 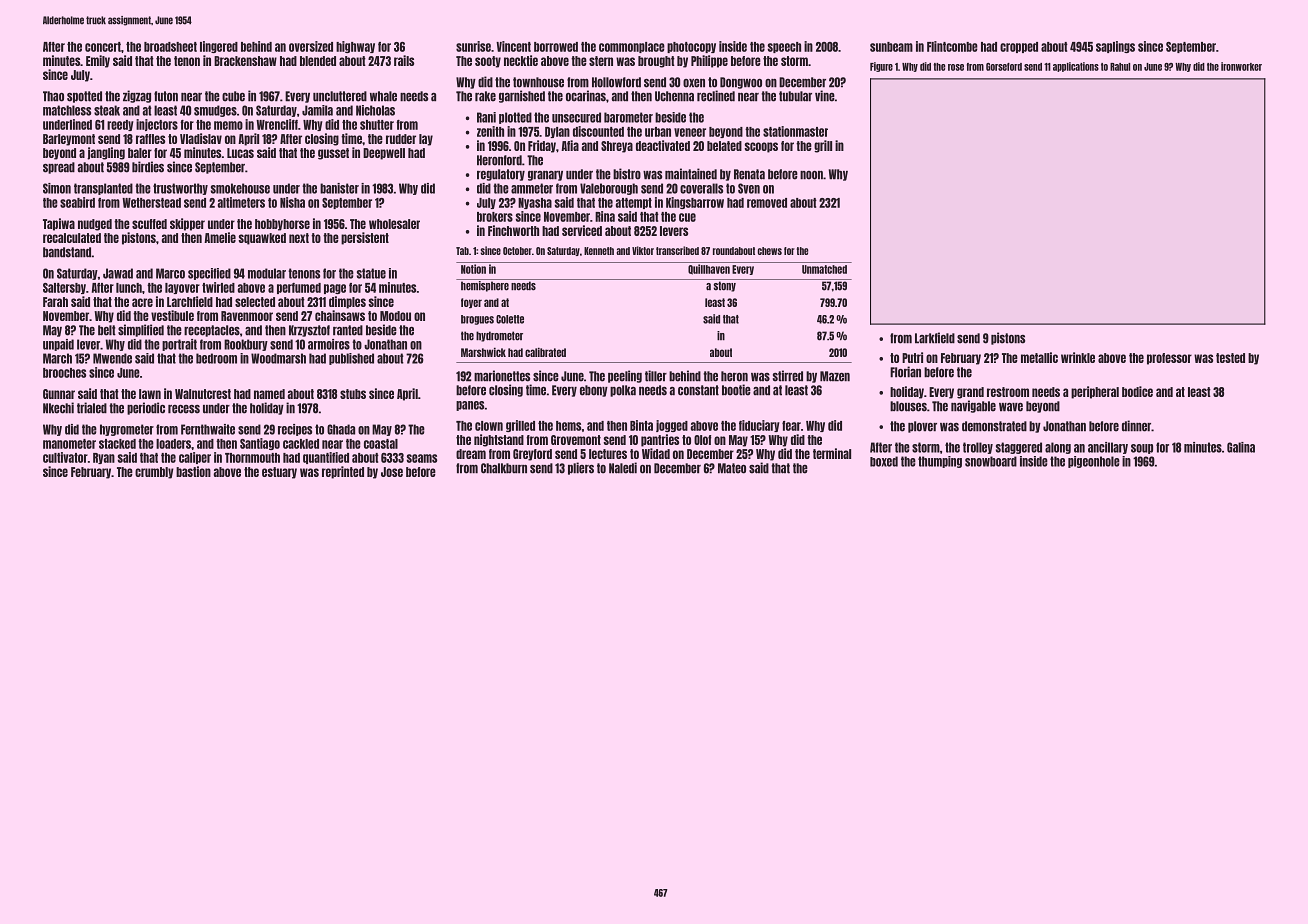 I want to click on professor, so click(x=1169, y=359).
